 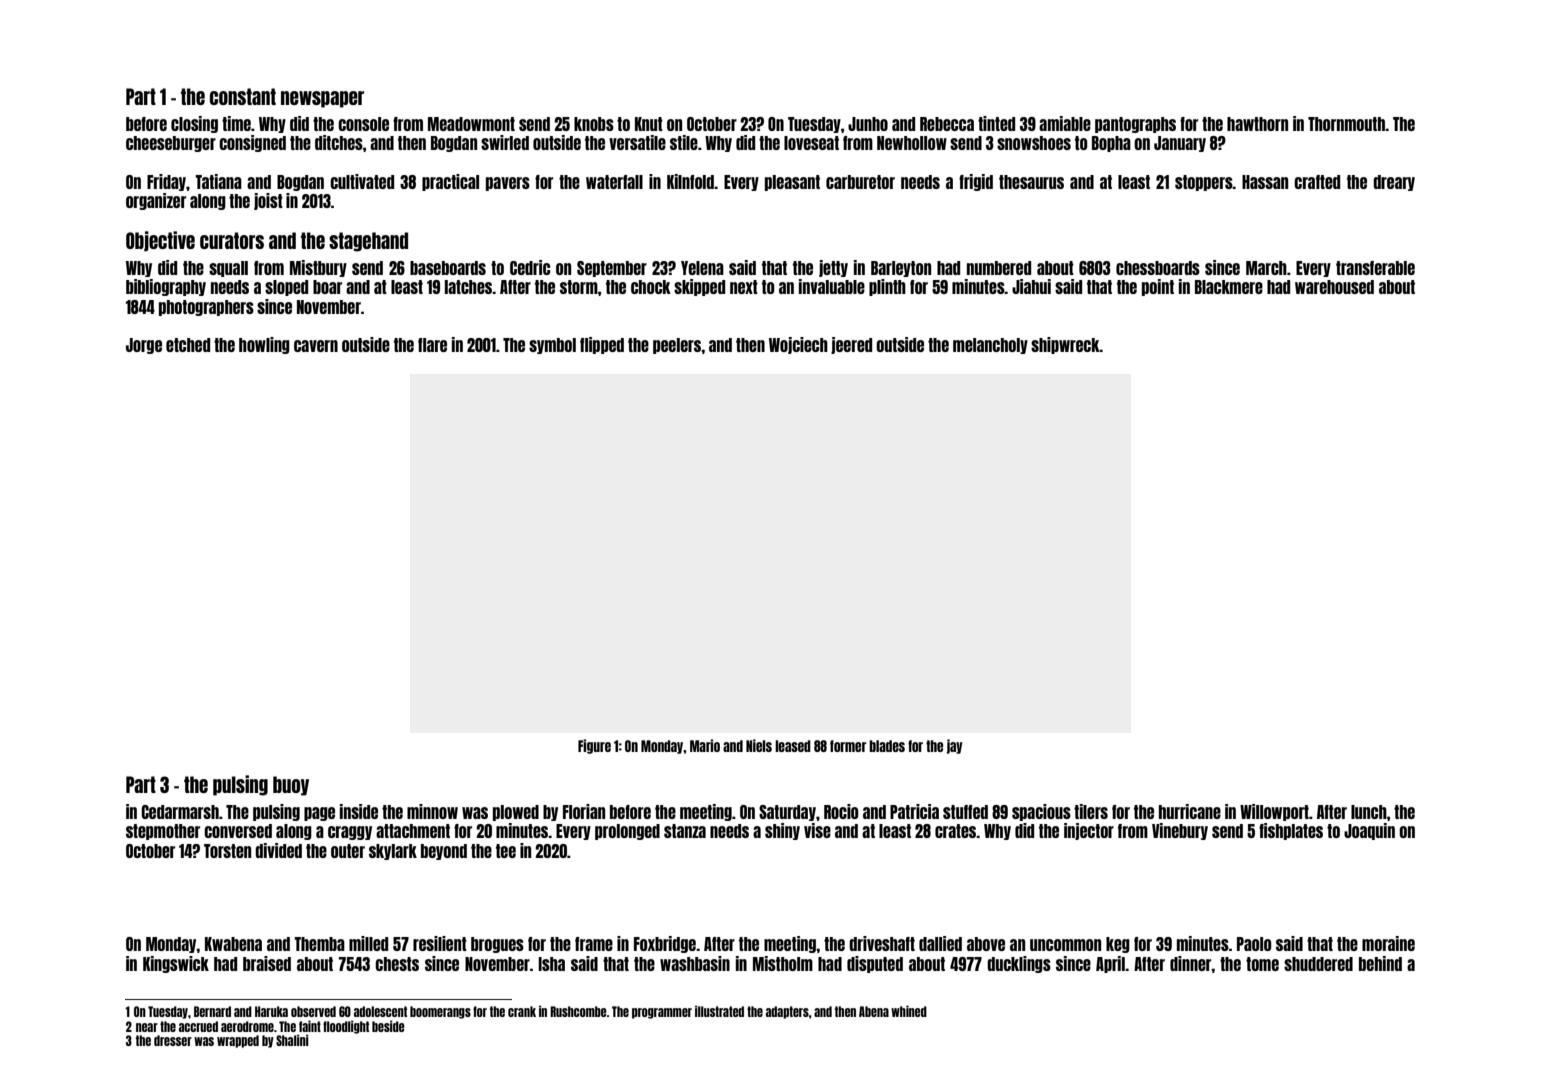 What do you see at coordinates (1158, 287) in the document?
I see `point` at bounding box center [1158, 287].
